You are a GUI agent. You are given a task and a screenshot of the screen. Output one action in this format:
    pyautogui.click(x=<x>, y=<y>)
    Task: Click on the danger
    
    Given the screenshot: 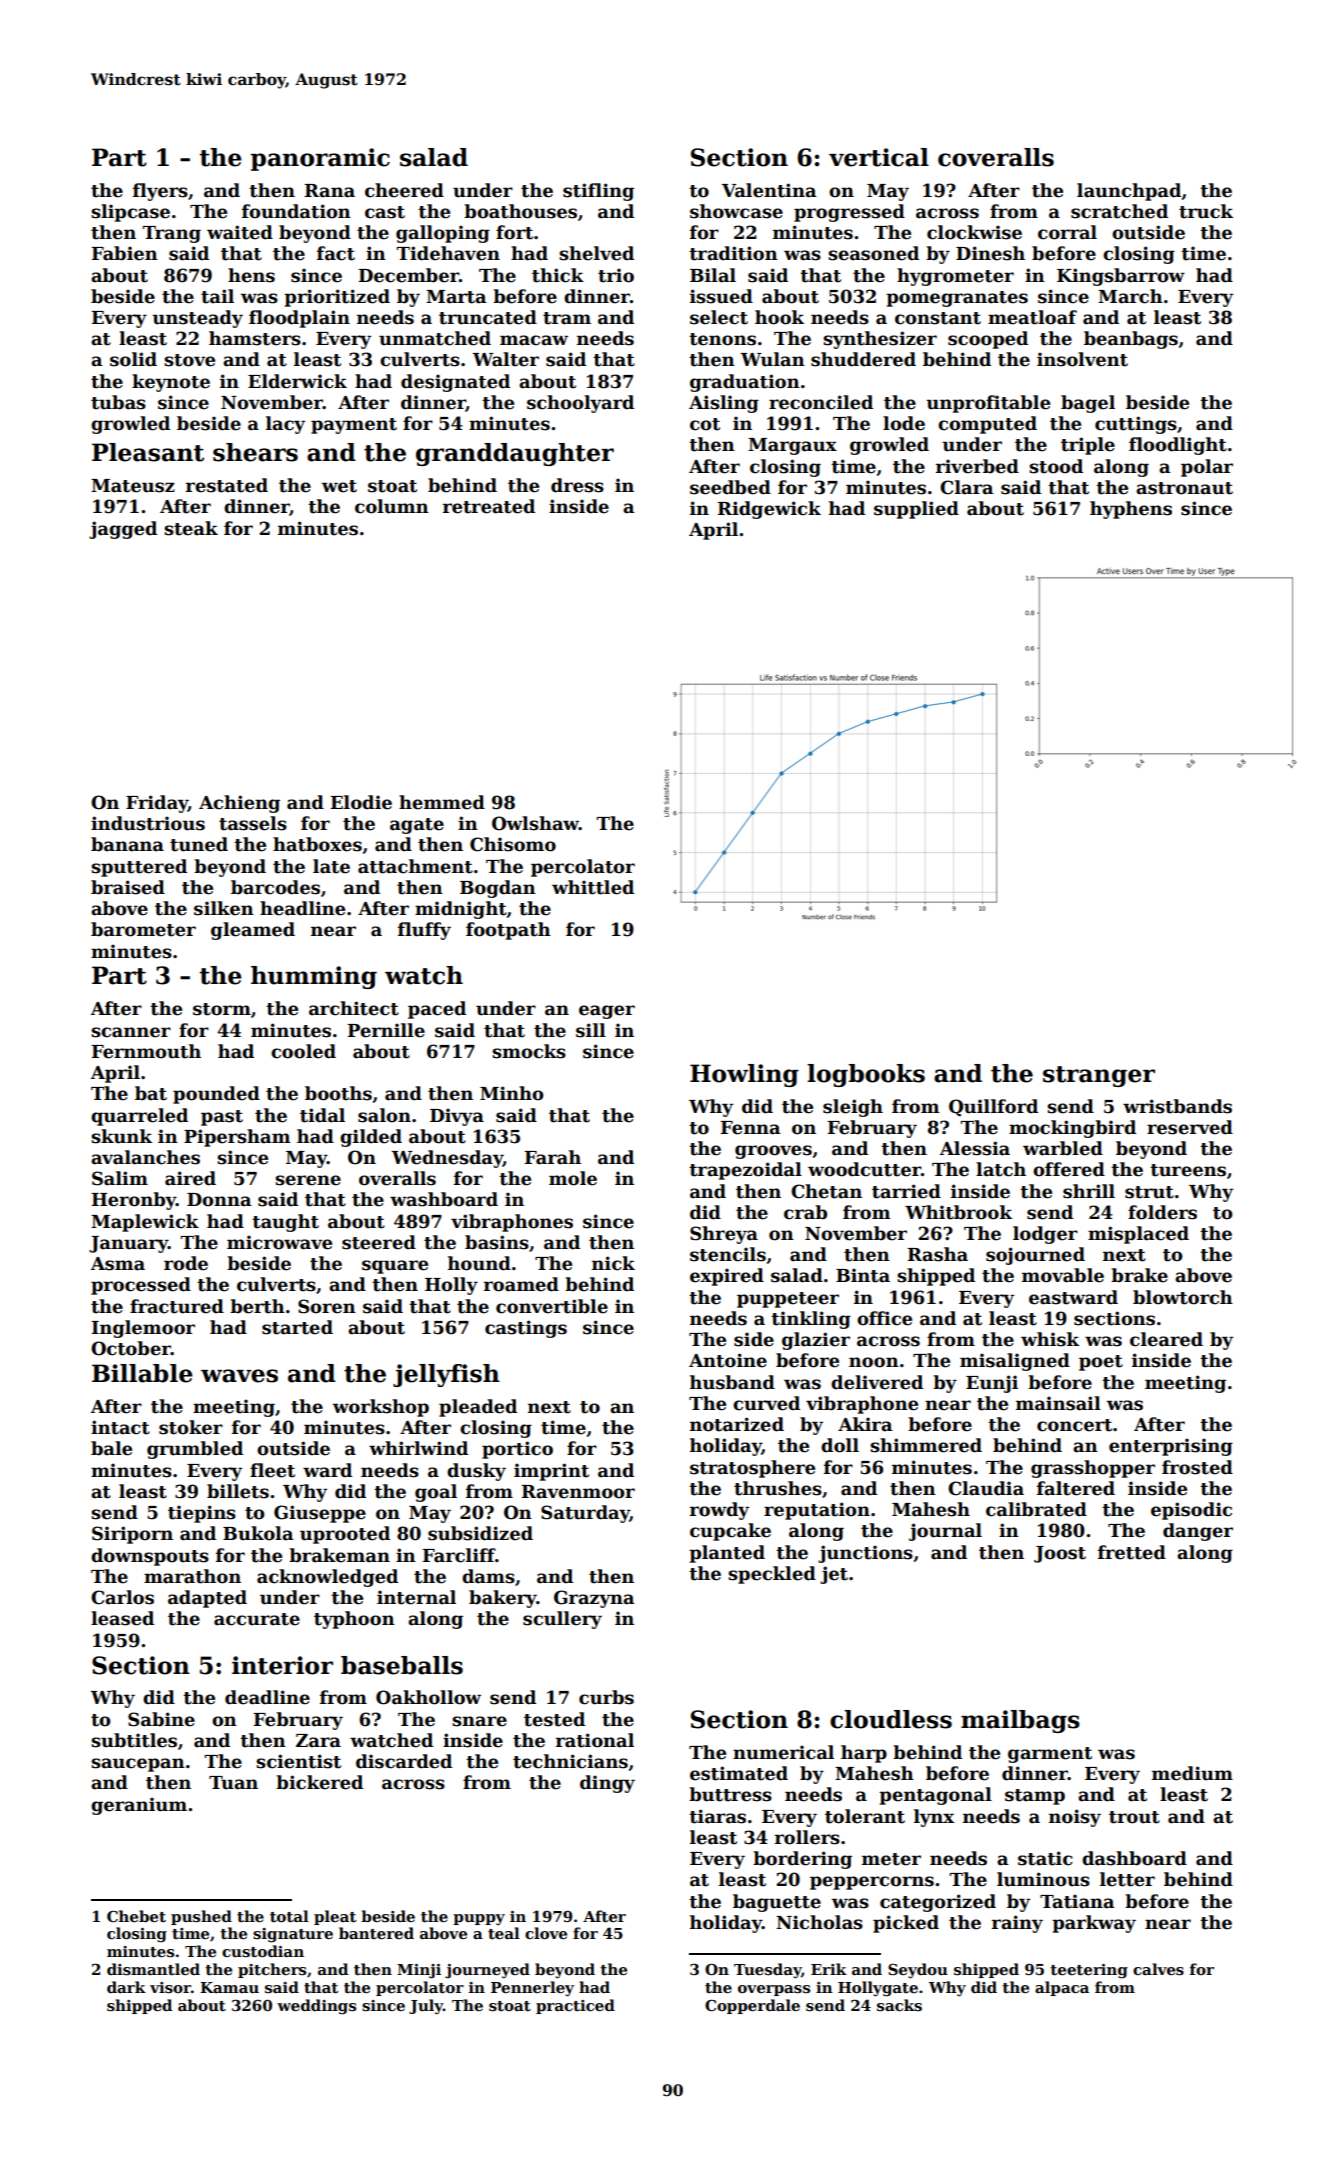 What is the action you would take?
    pyautogui.click(x=1198, y=1532)
